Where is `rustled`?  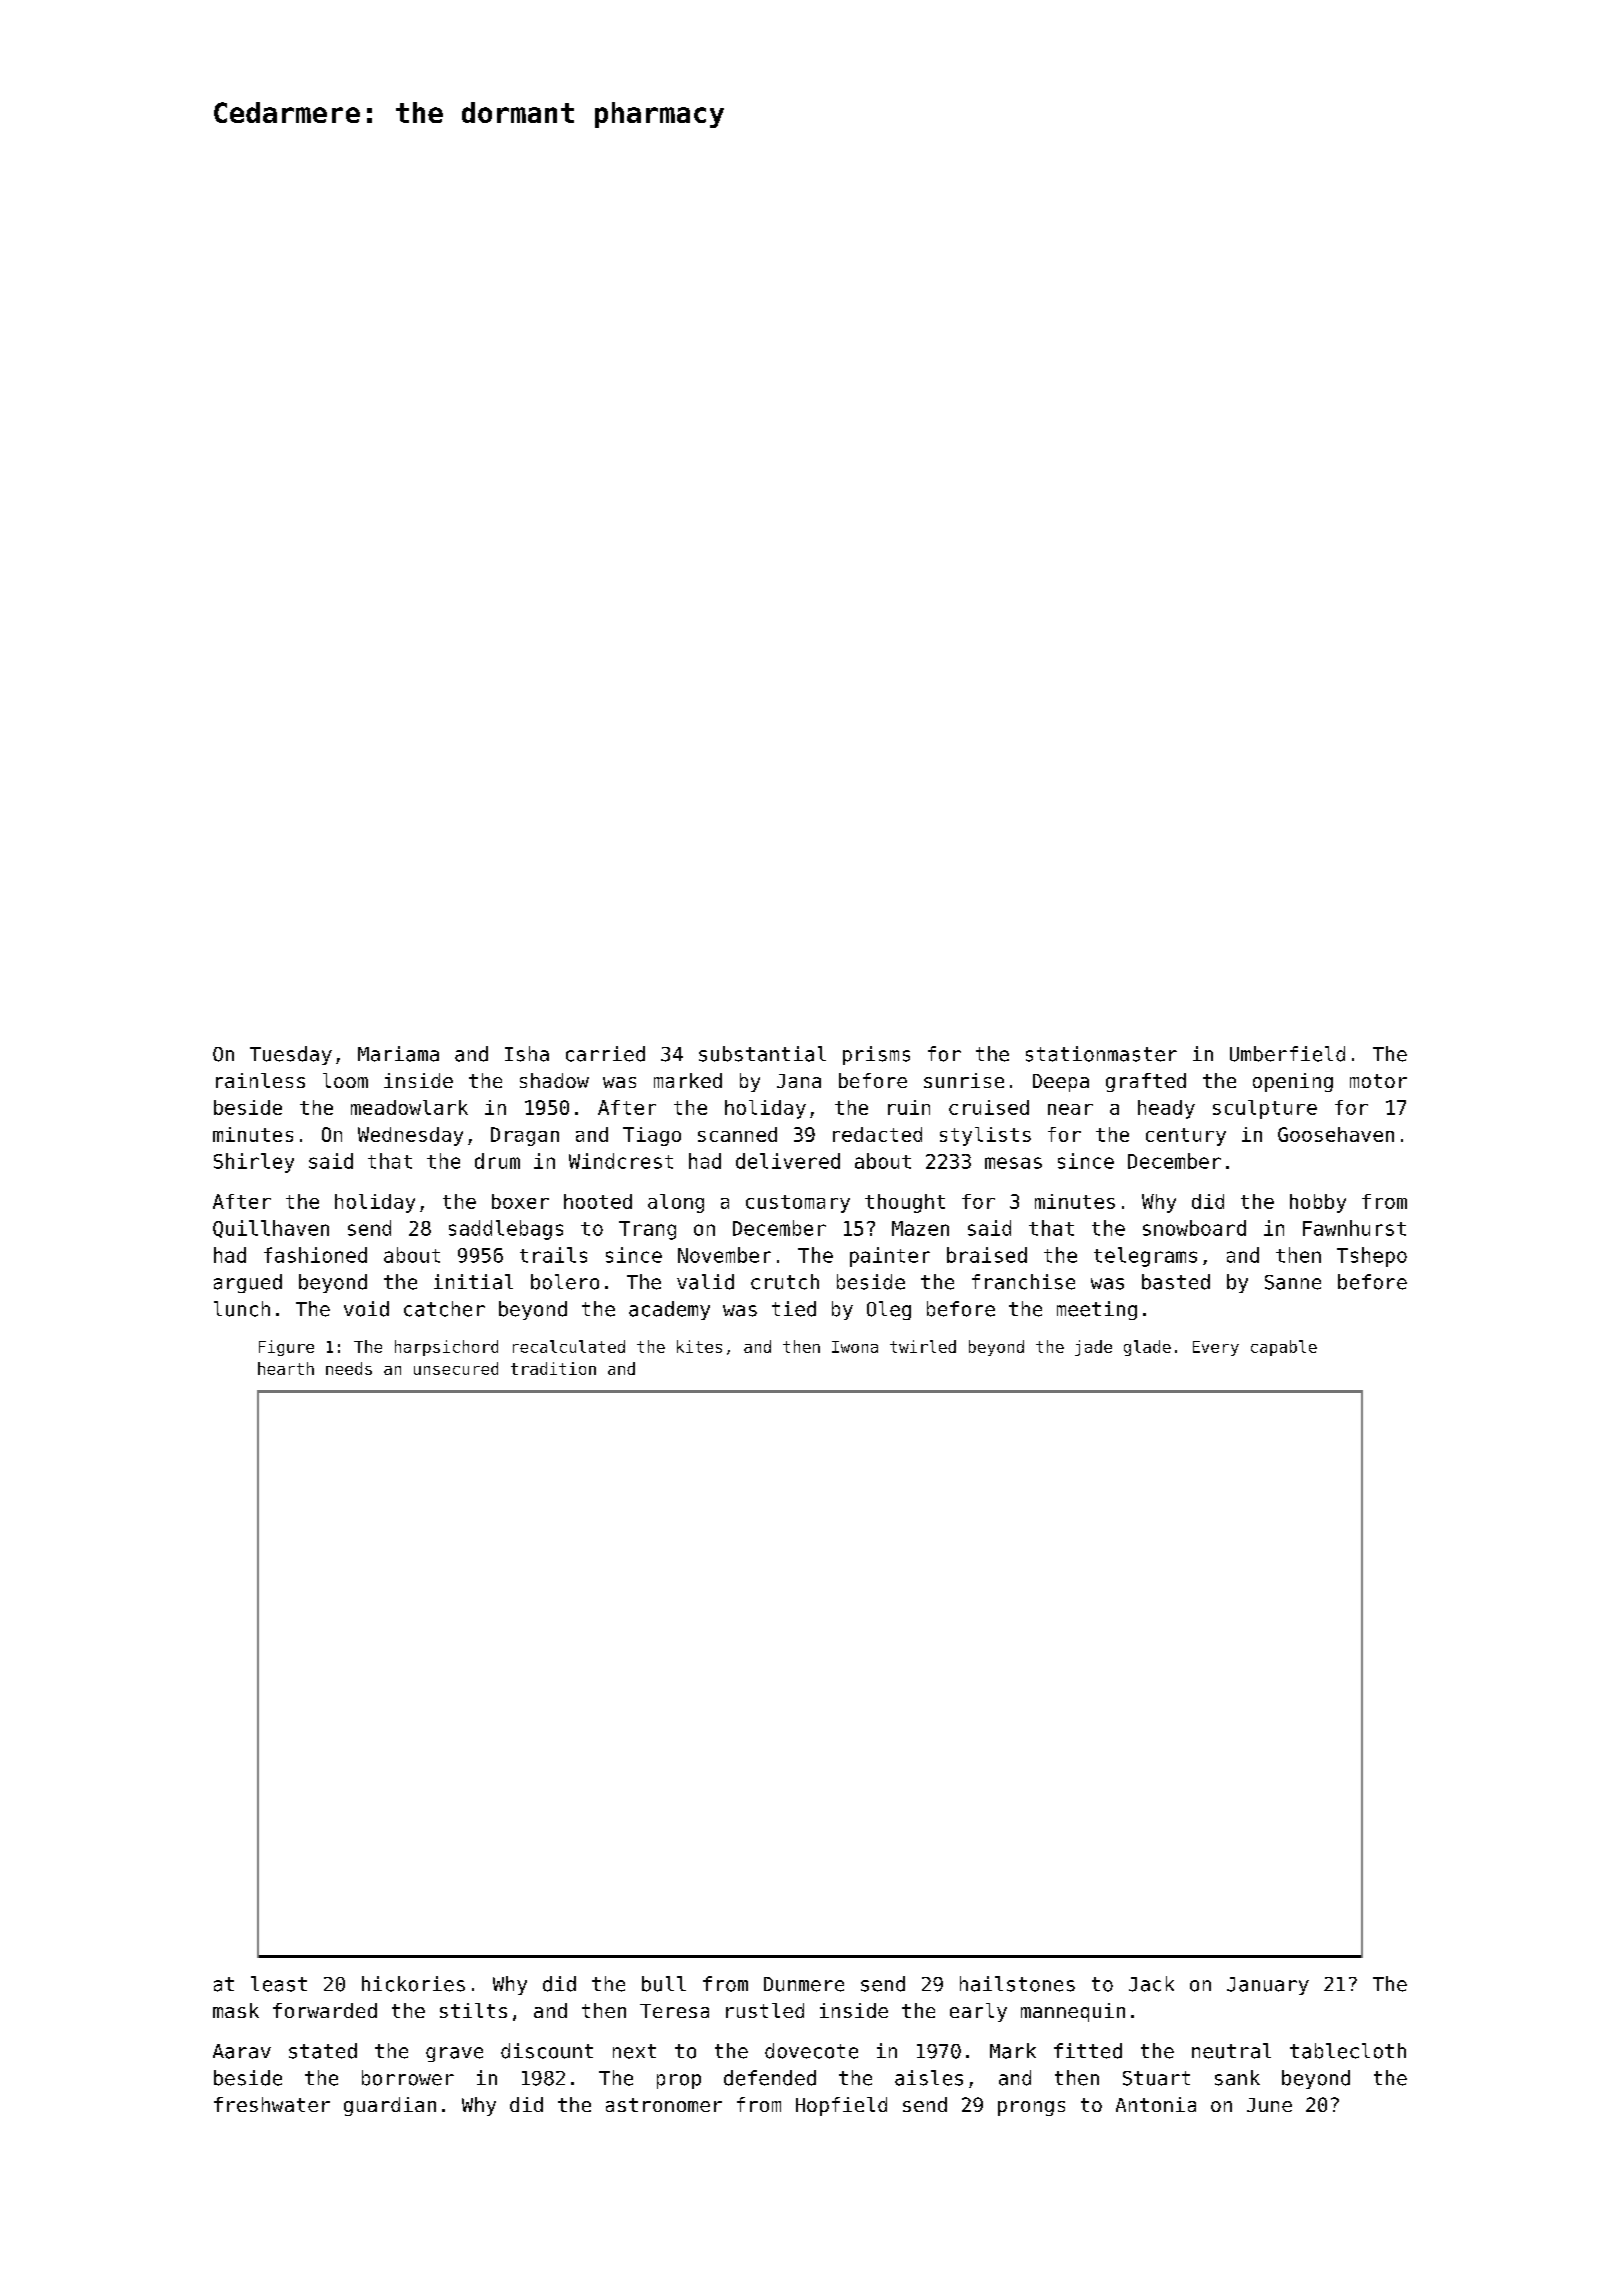 rustled is located at coordinates (765, 2010).
